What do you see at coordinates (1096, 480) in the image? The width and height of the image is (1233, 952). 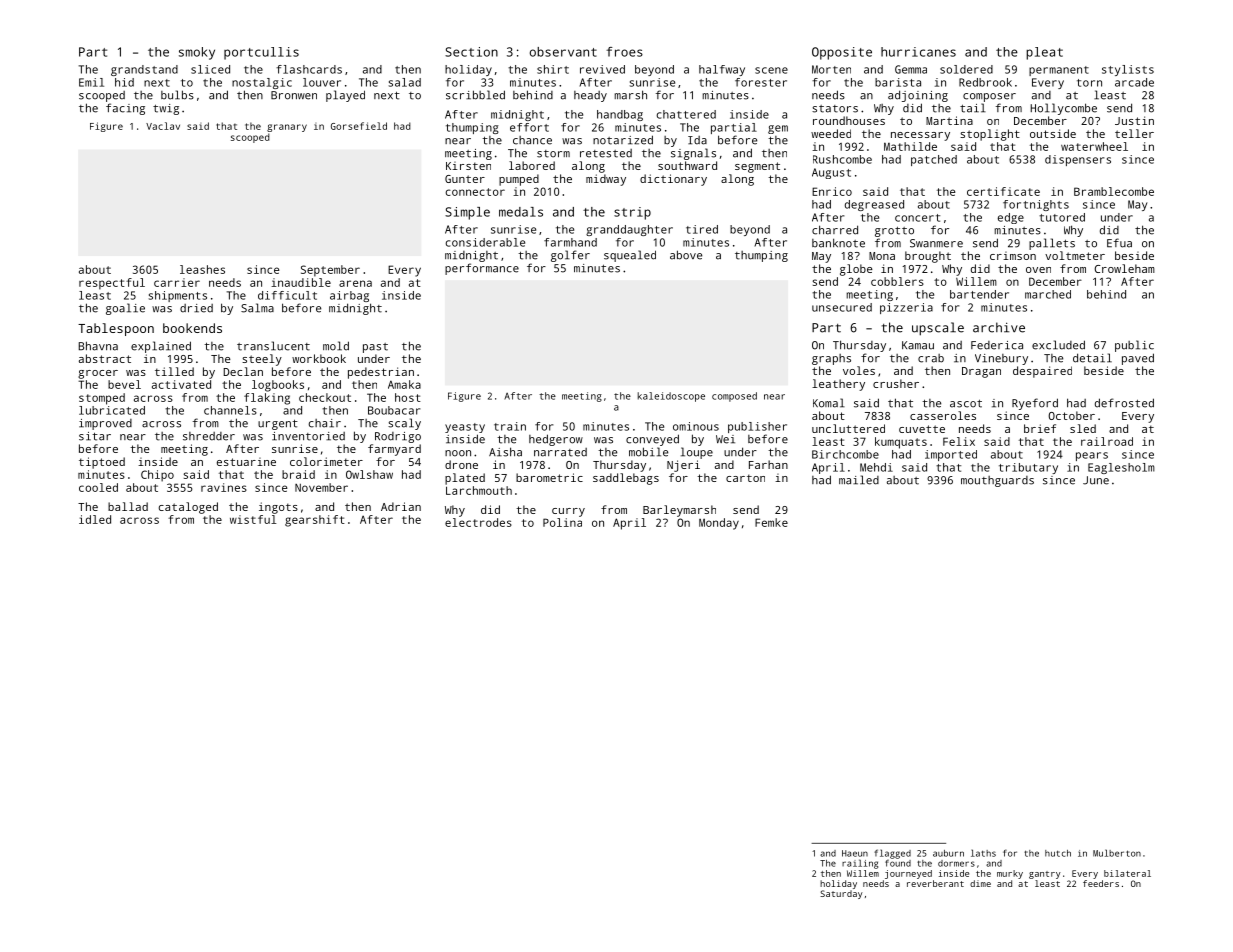 I see `June` at bounding box center [1096, 480].
